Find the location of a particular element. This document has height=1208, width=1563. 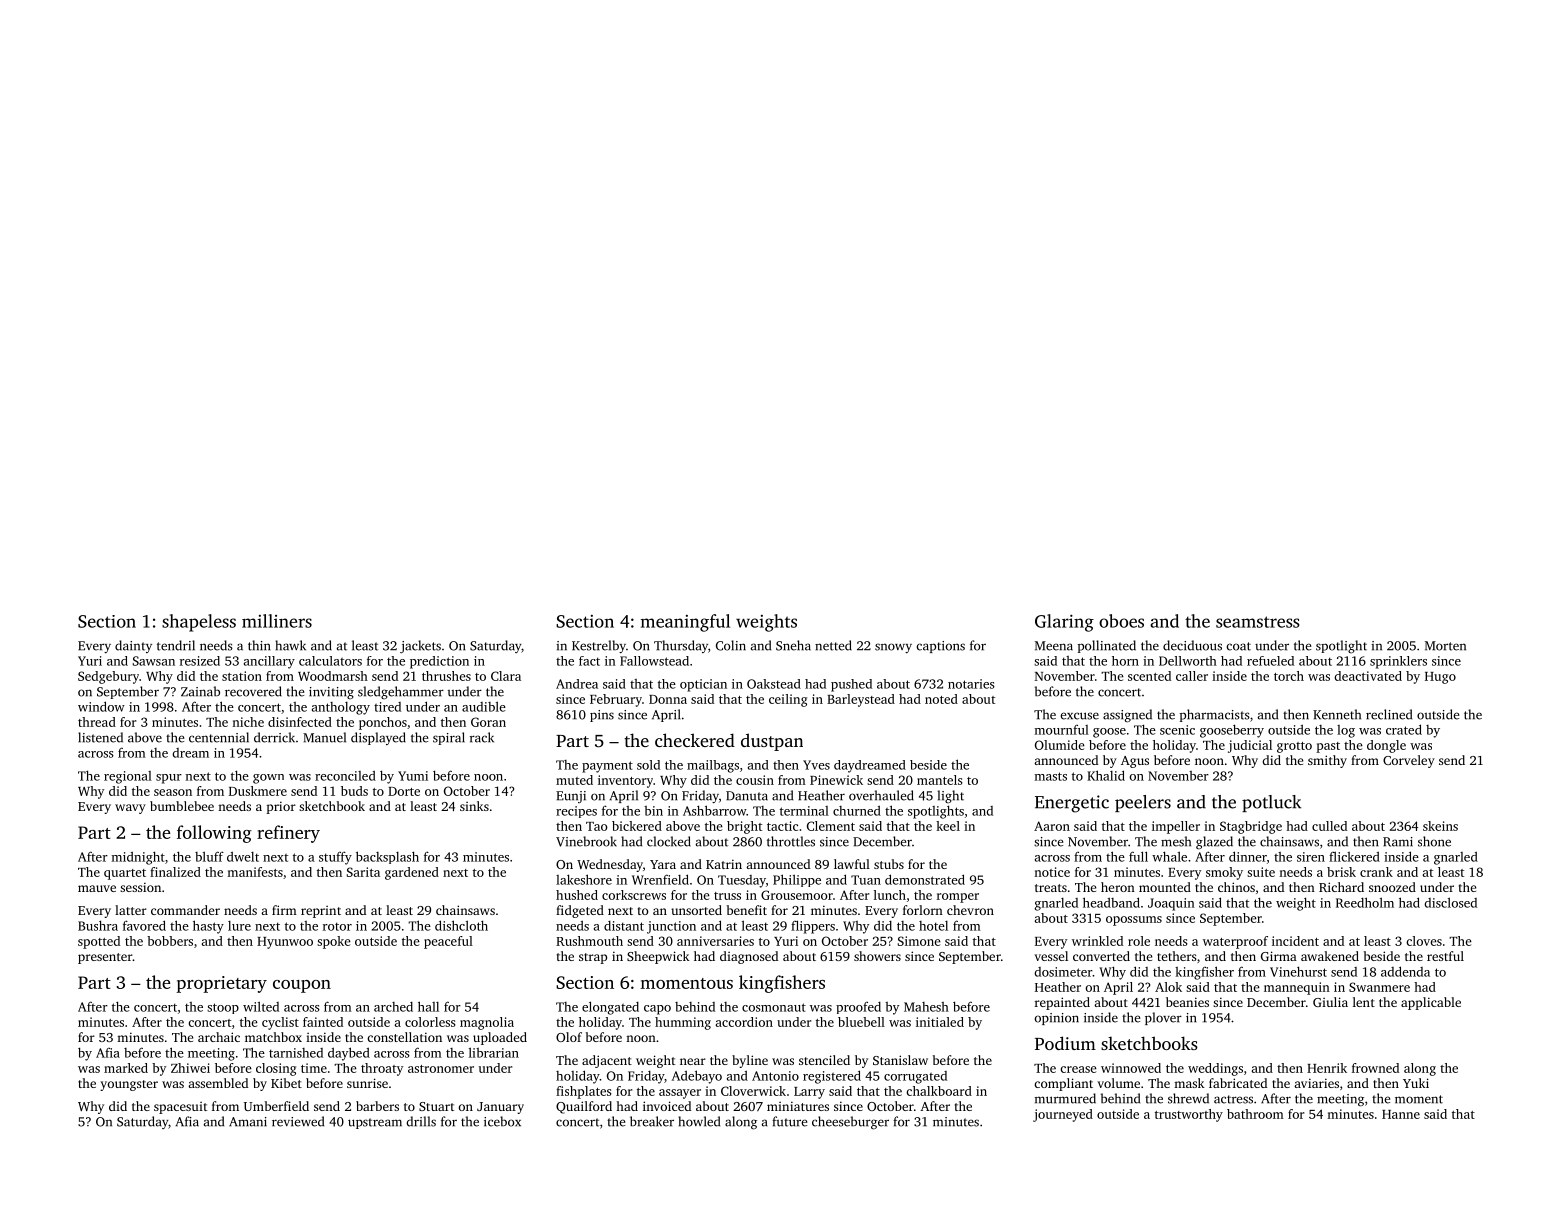

oboes is located at coordinates (1121, 621).
